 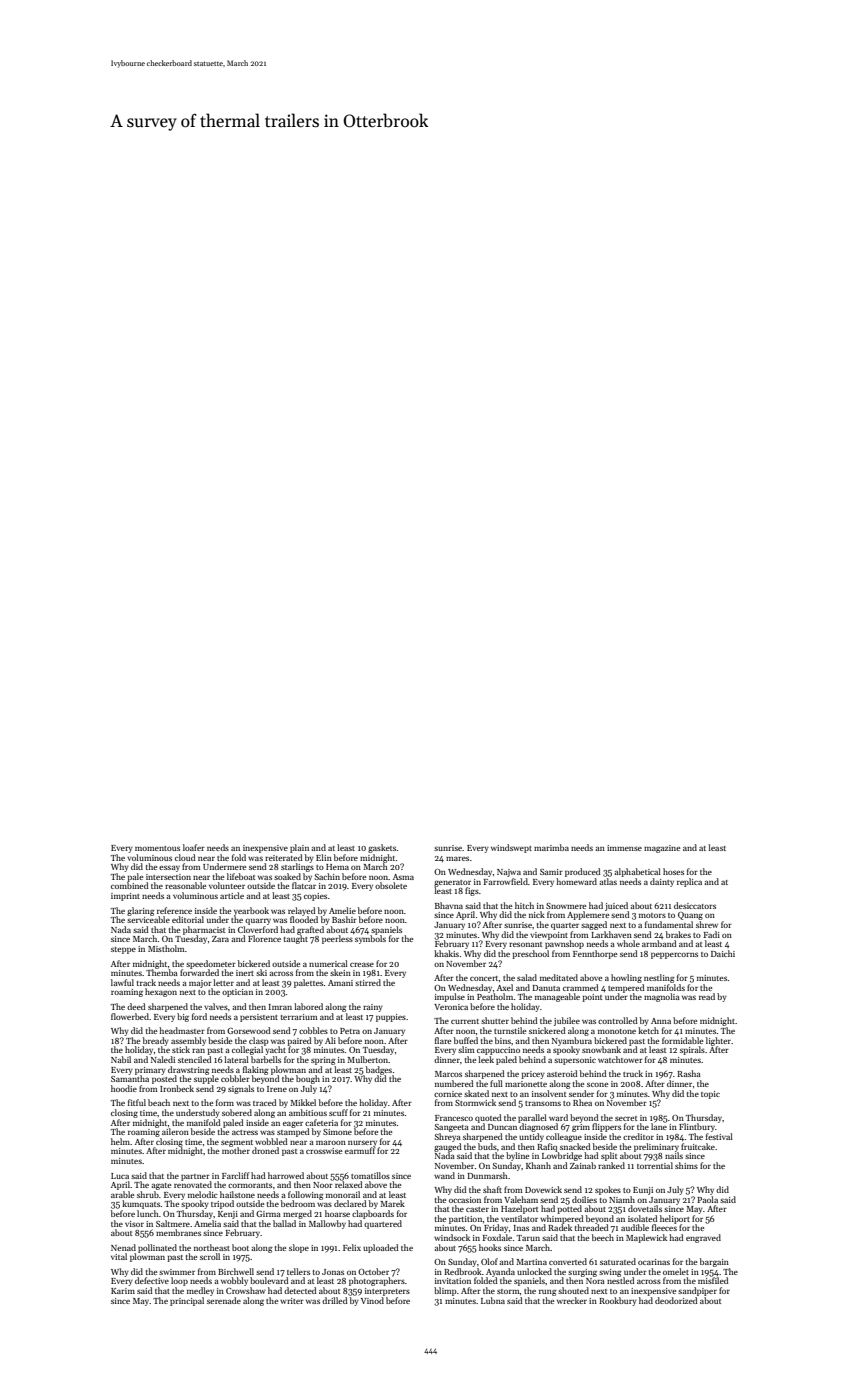 I want to click on mares, so click(x=457, y=859).
